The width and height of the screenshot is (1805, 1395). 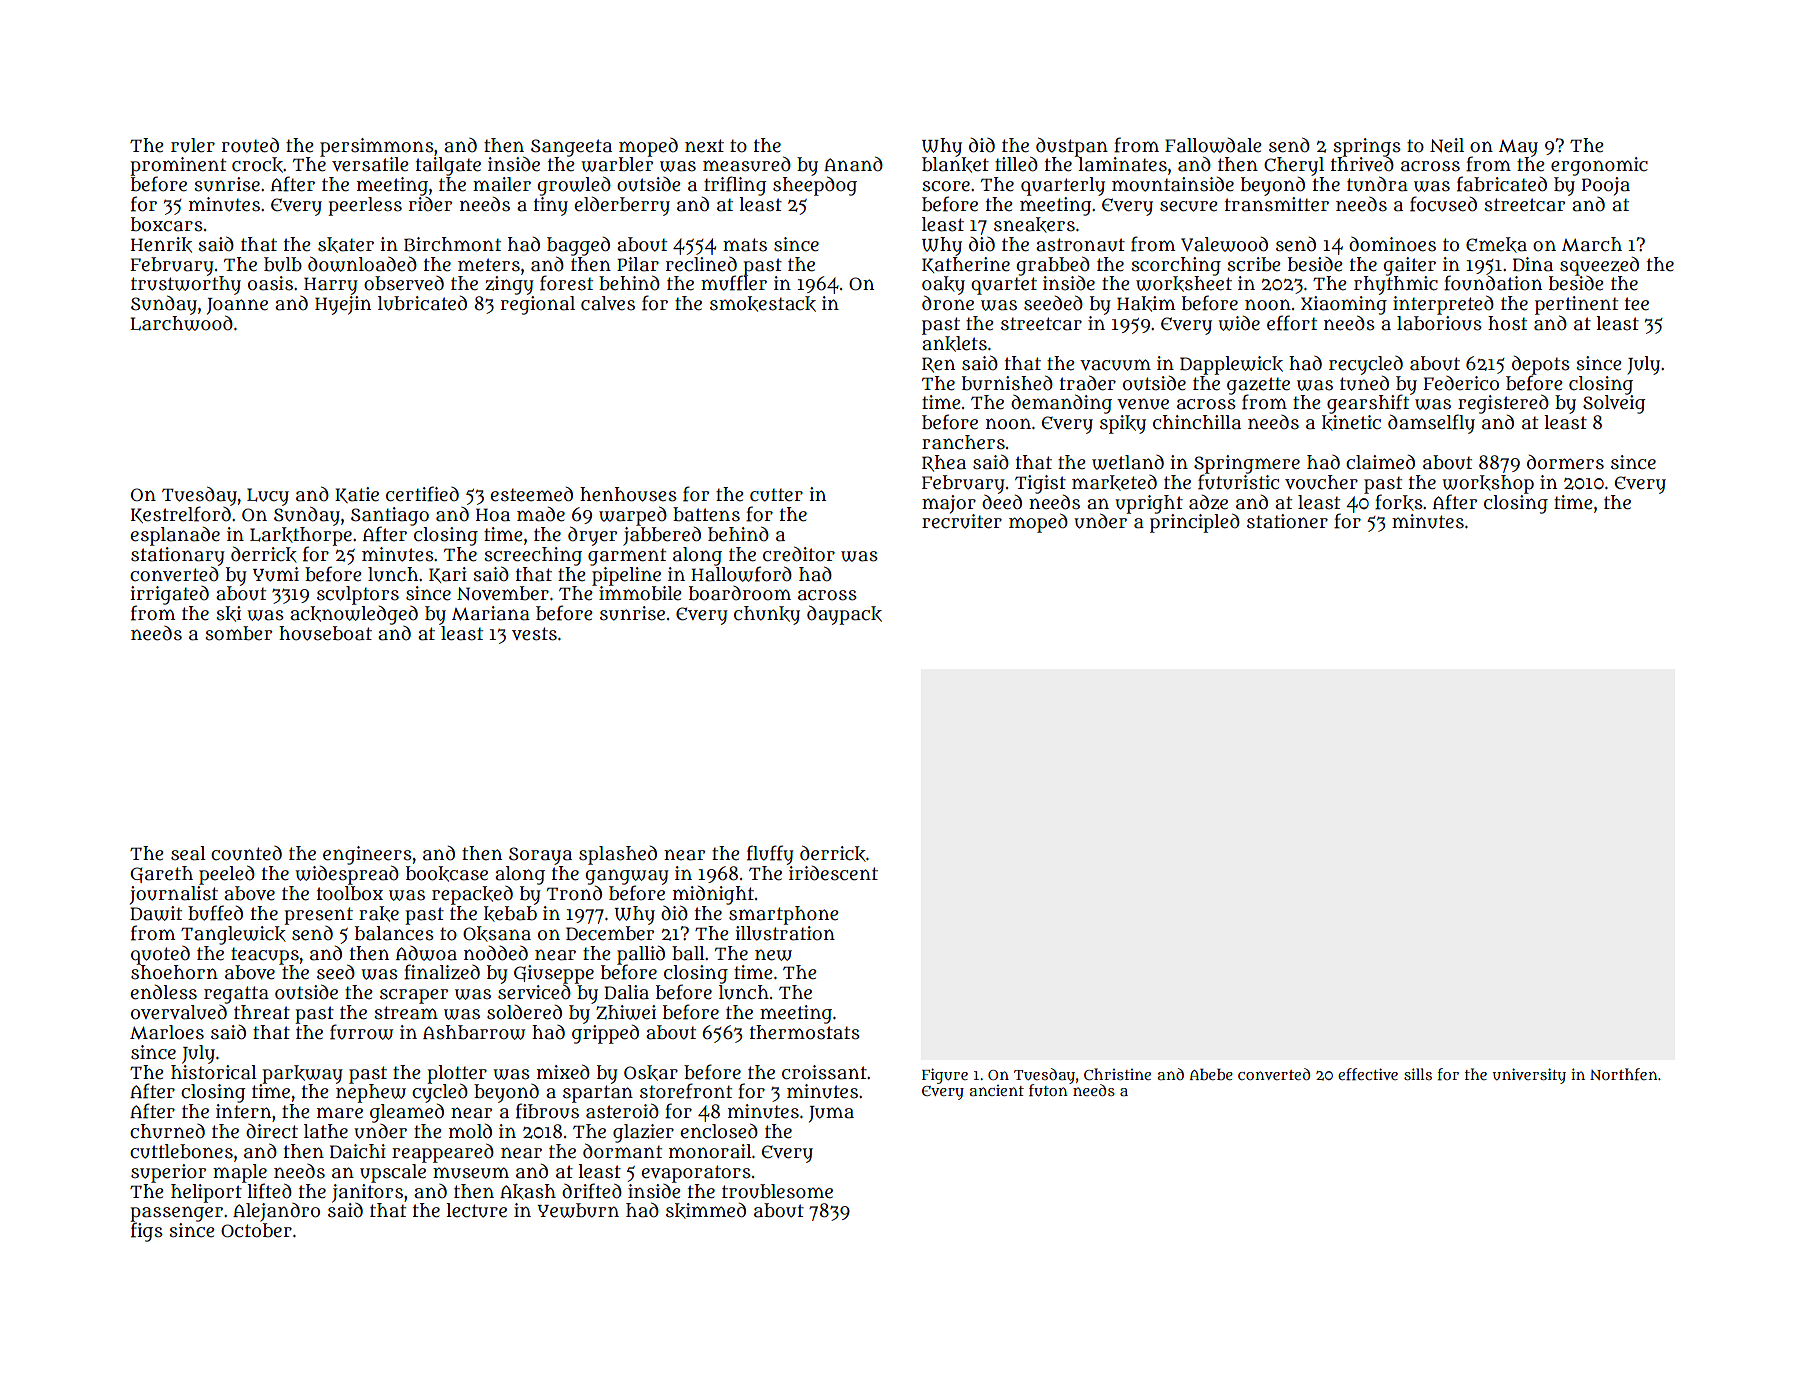 I want to click on ergonomic, so click(x=1599, y=166).
